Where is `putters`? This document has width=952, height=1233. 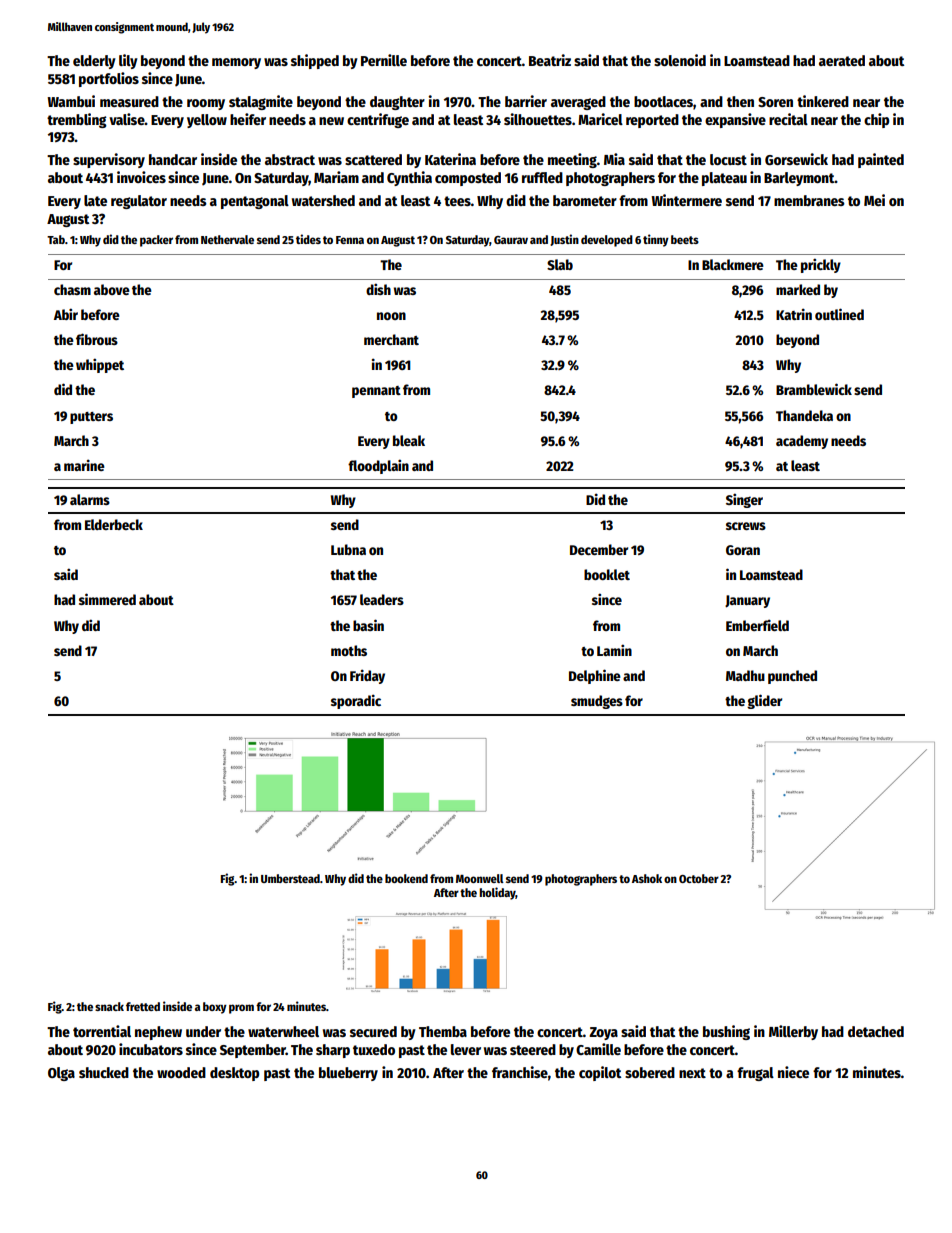 putters is located at coordinates (91, 418).
